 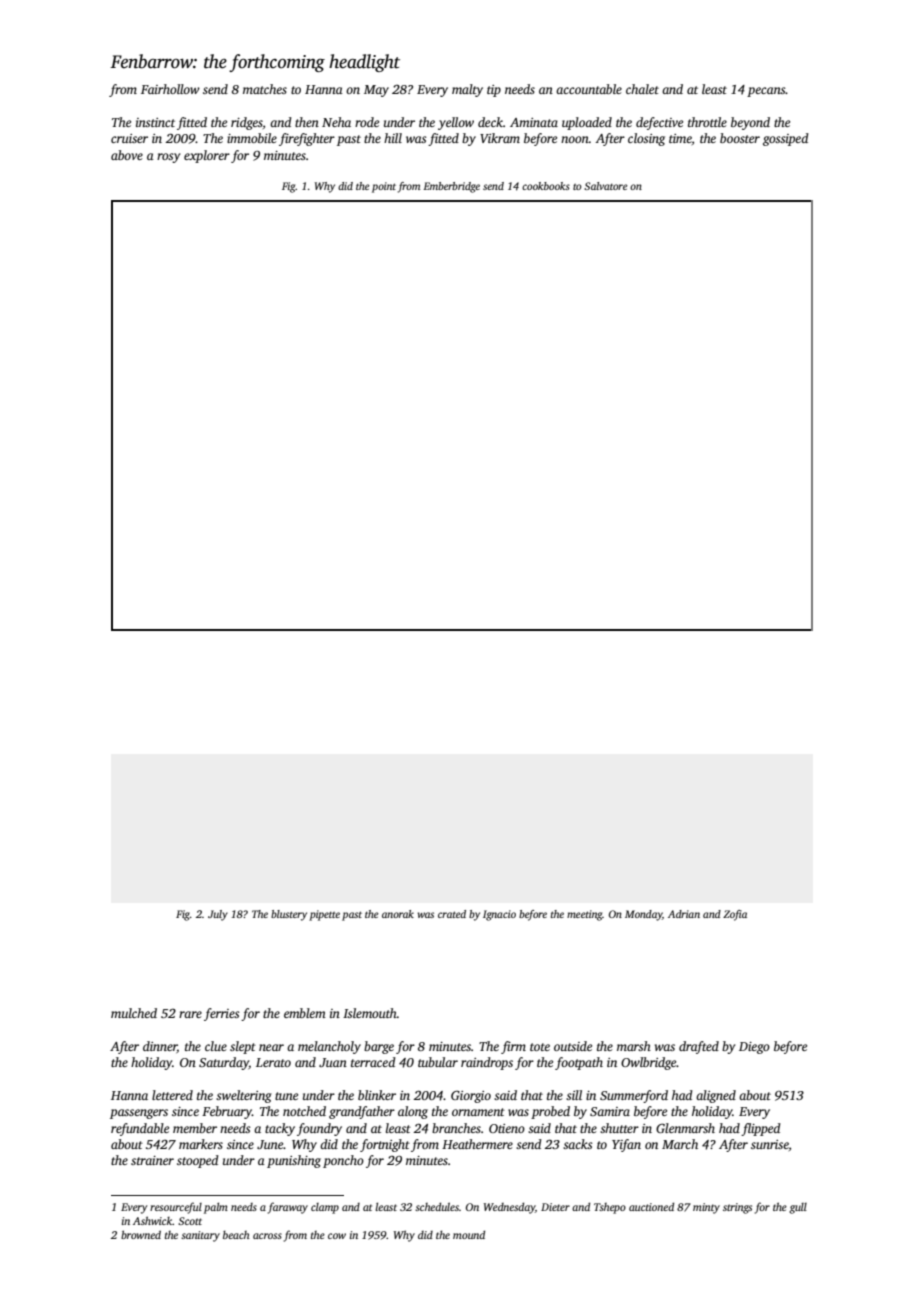 I want to click on meeting, so click(x=585, y=915).
